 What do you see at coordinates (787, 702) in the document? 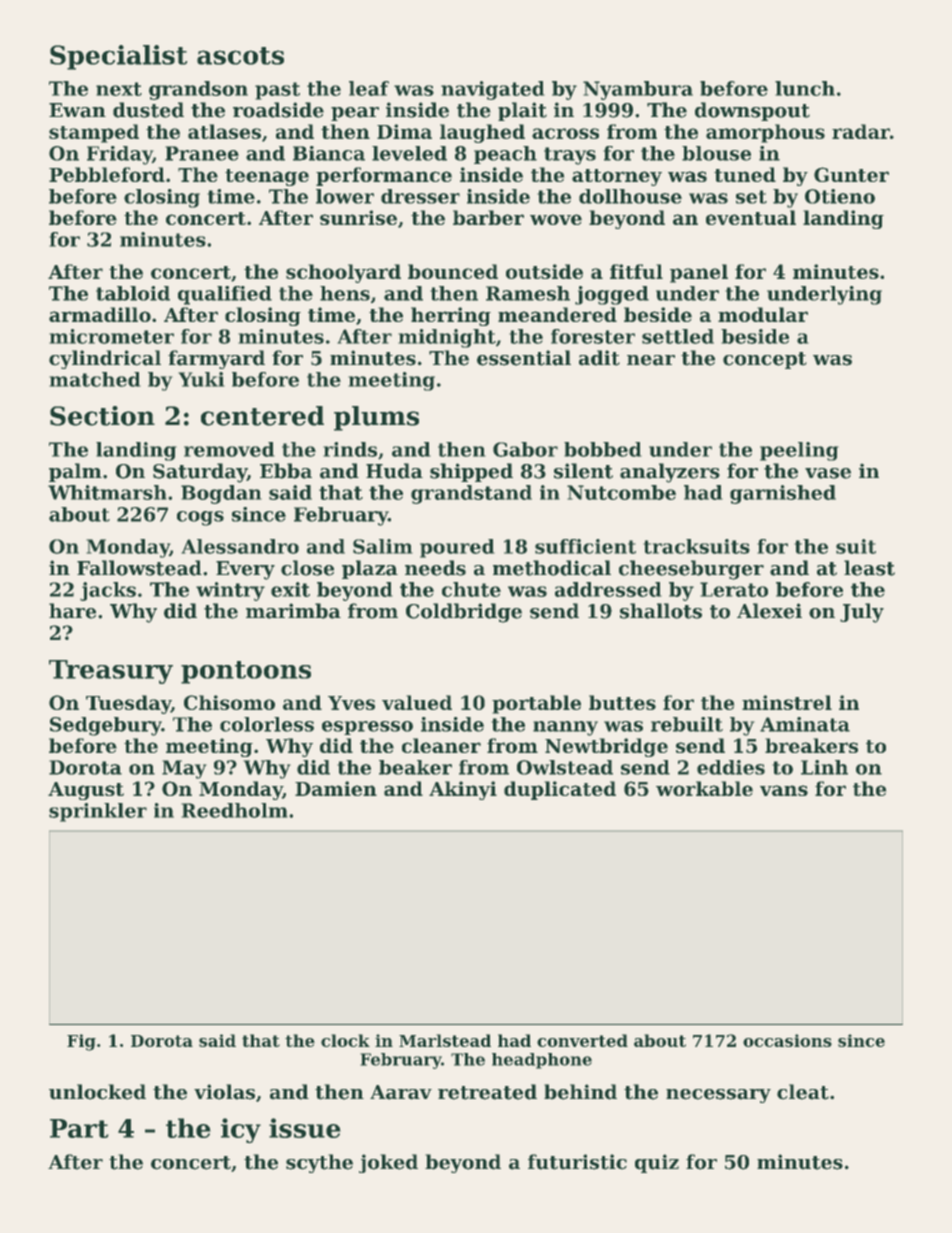
I see `minstrel` at bounding box center [787, 702].
